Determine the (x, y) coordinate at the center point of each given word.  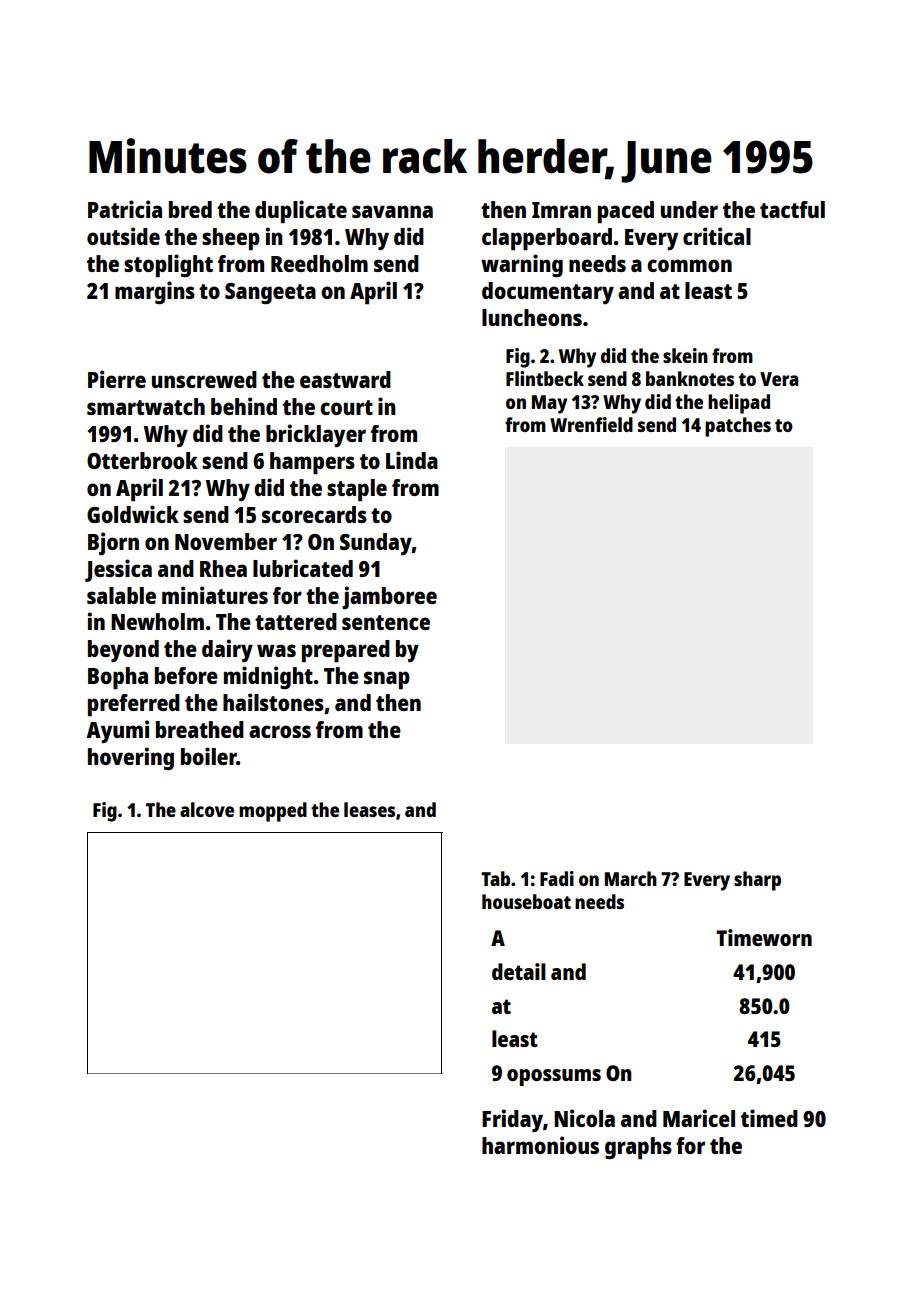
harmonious (540, 1145)
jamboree (389, 597)
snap (387, 680)
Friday (512, 1120)
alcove (207, 809)
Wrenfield (591, 424)
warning (522, 265)
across (280, 731)
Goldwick (133, 514)
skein (685, 355)
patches (738, 427)
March (631, 878)
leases (369, 809)
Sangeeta (270, 293)
